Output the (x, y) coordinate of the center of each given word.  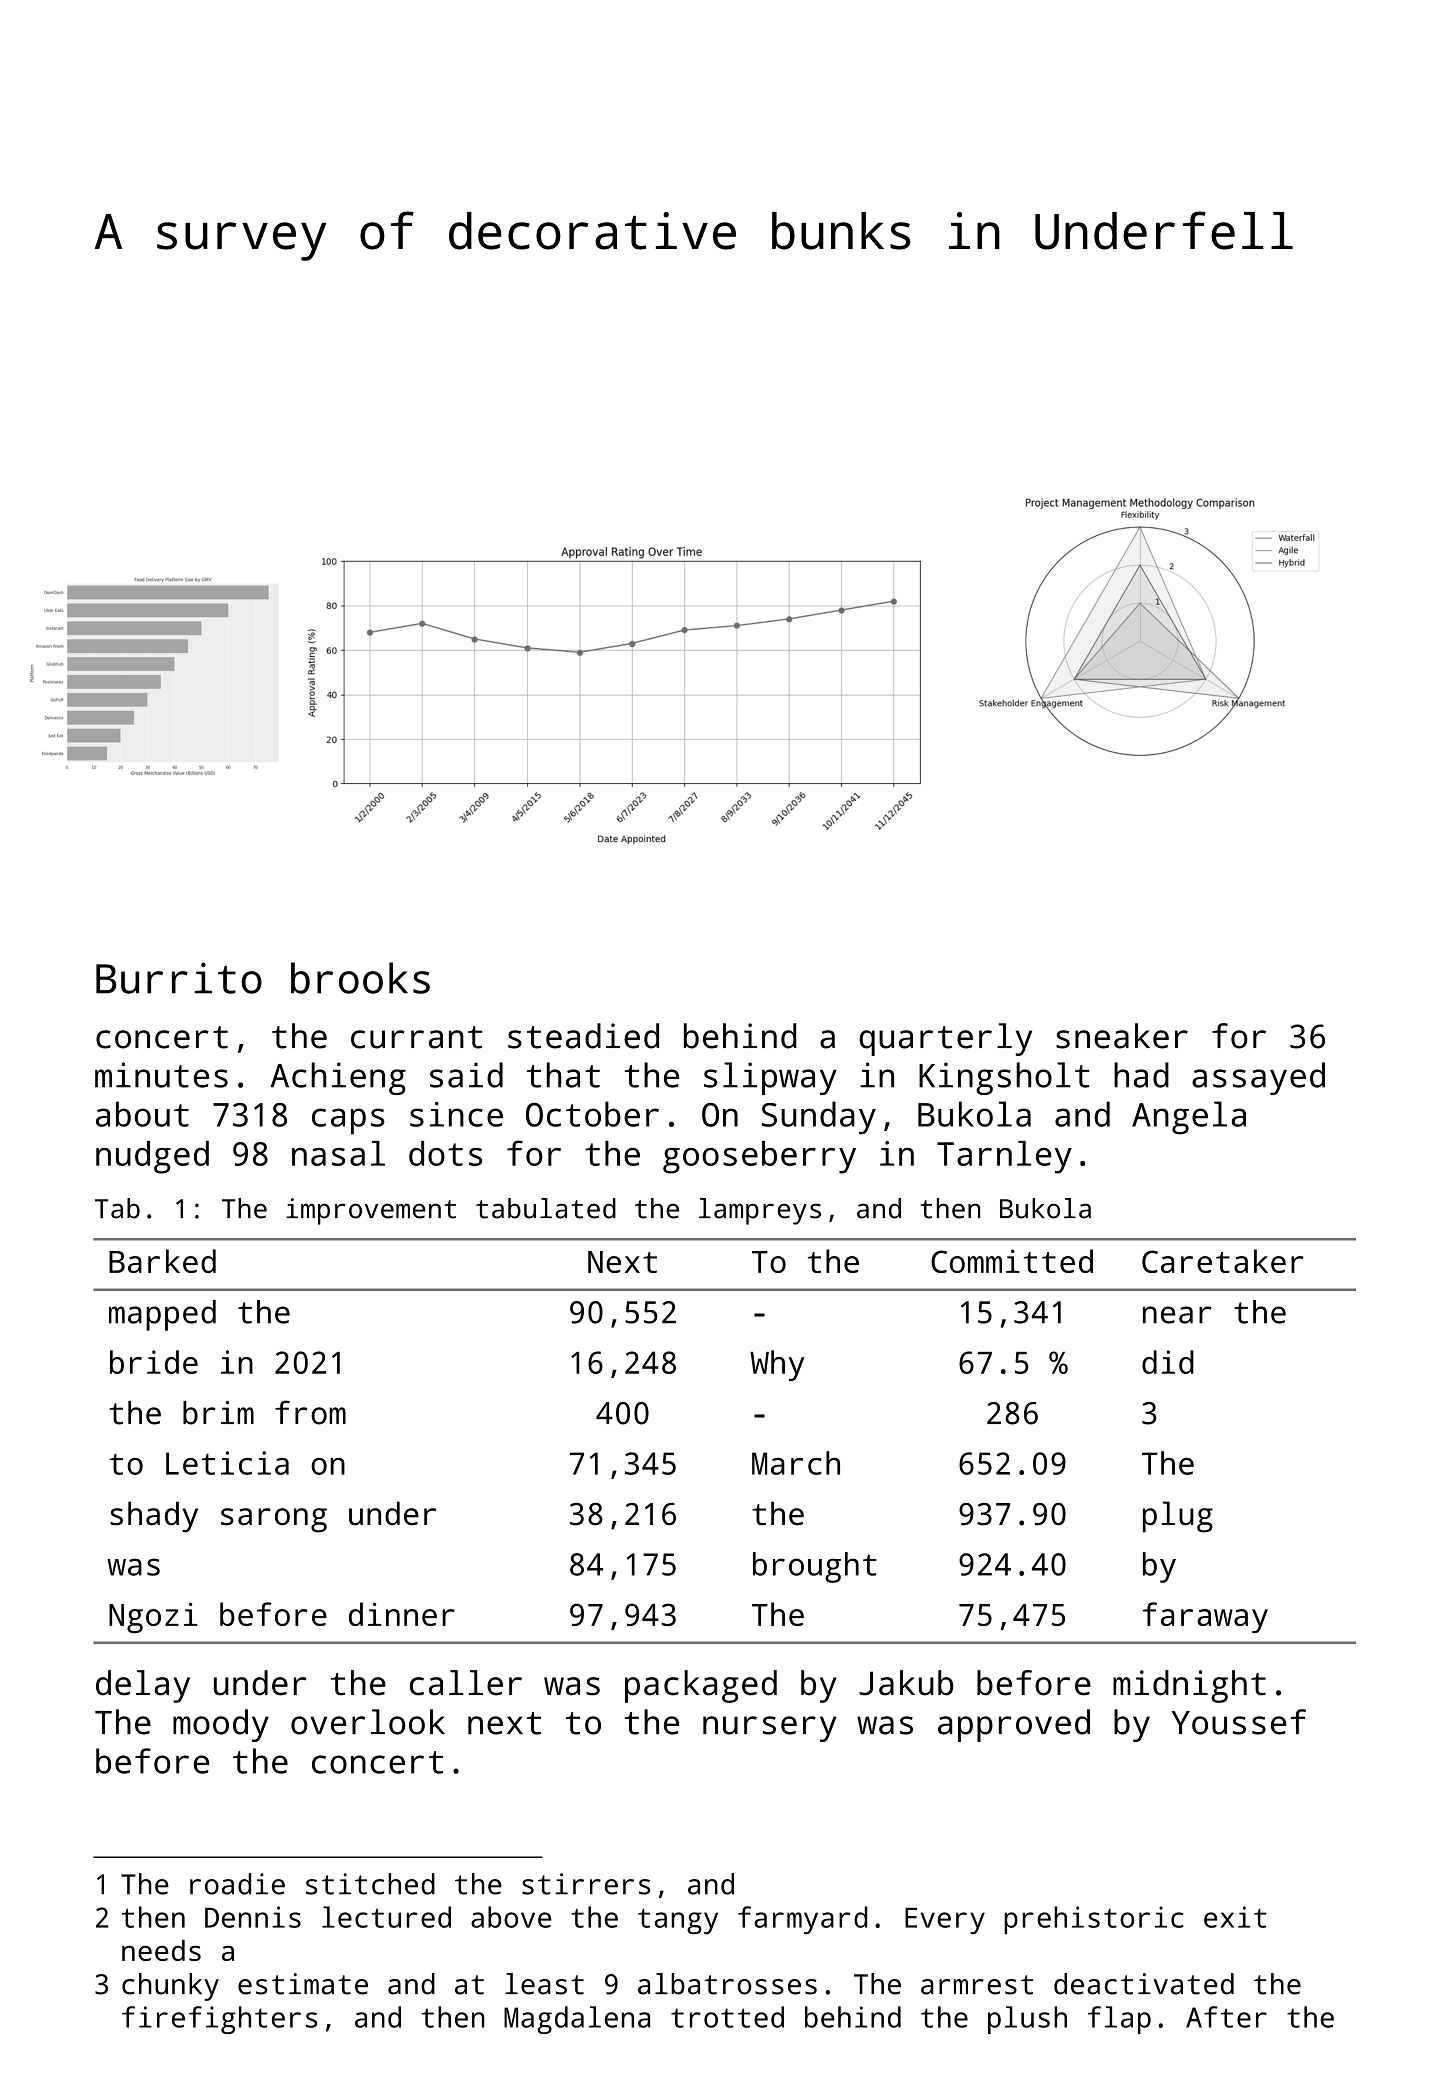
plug (1178, 1517)
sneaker (1122, 1036)
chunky (170, 1987)
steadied (583, 1036)
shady (154, 1517)
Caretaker (1223, 1261)
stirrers (586, 1884)
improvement (371, 1211)
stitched (370, 1884)
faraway (1205, 1617)
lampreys (760, 1211)
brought (815, 1567)
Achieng (338, 1078)
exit (1235, 1917)
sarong (274, 1520)
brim (218, 1413)
